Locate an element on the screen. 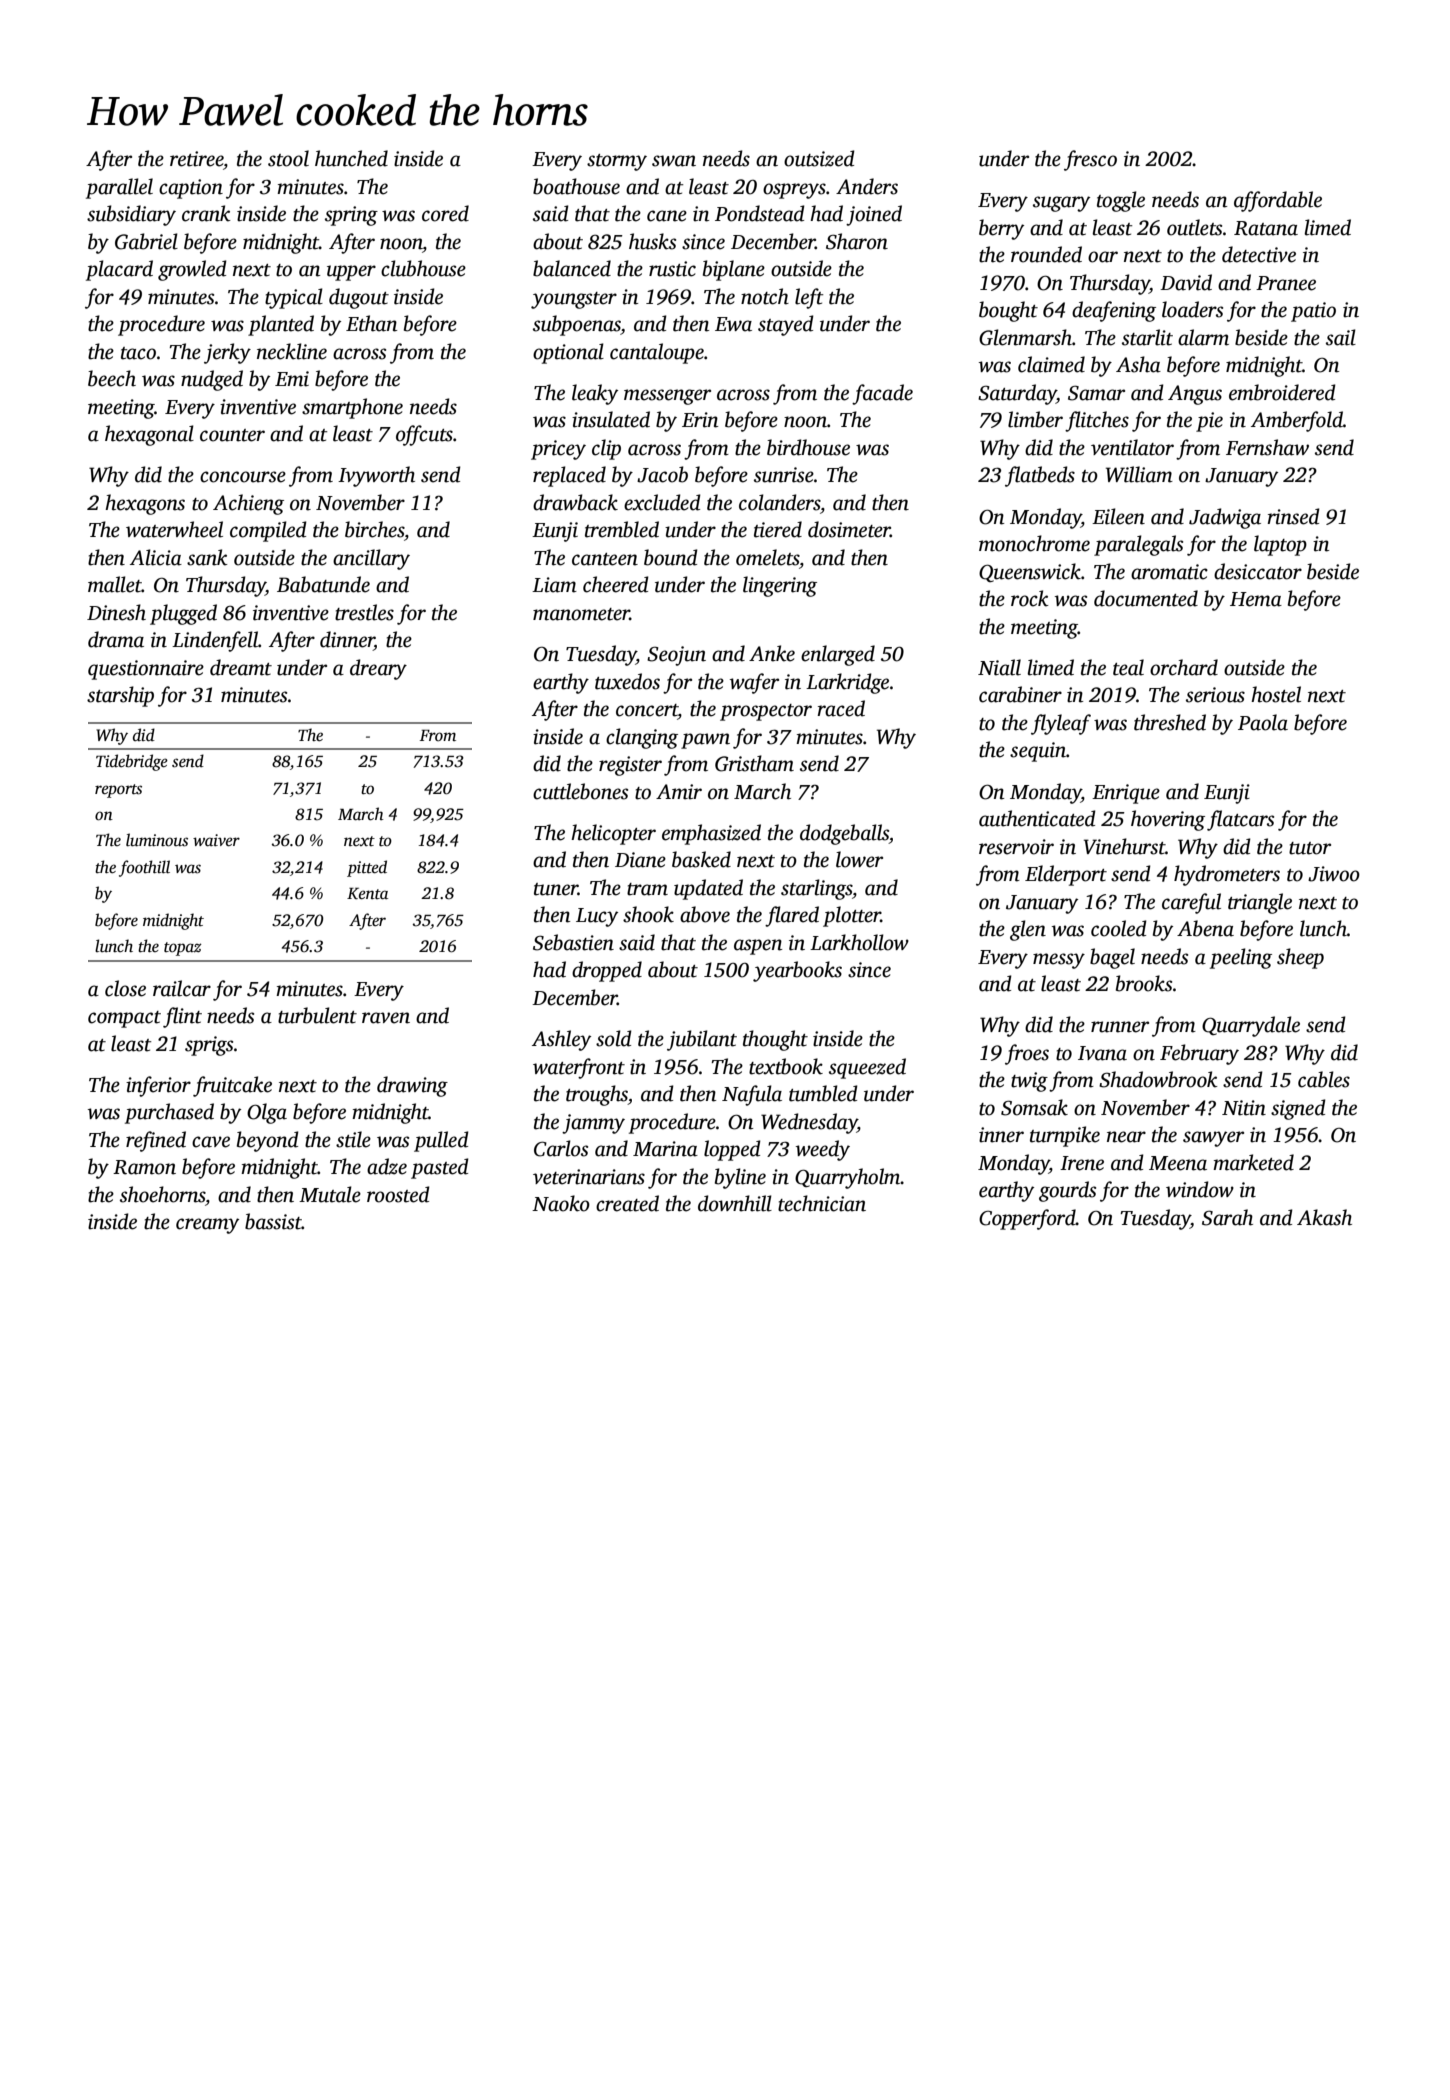  Ramon is located at coordinates (144, 1167).
